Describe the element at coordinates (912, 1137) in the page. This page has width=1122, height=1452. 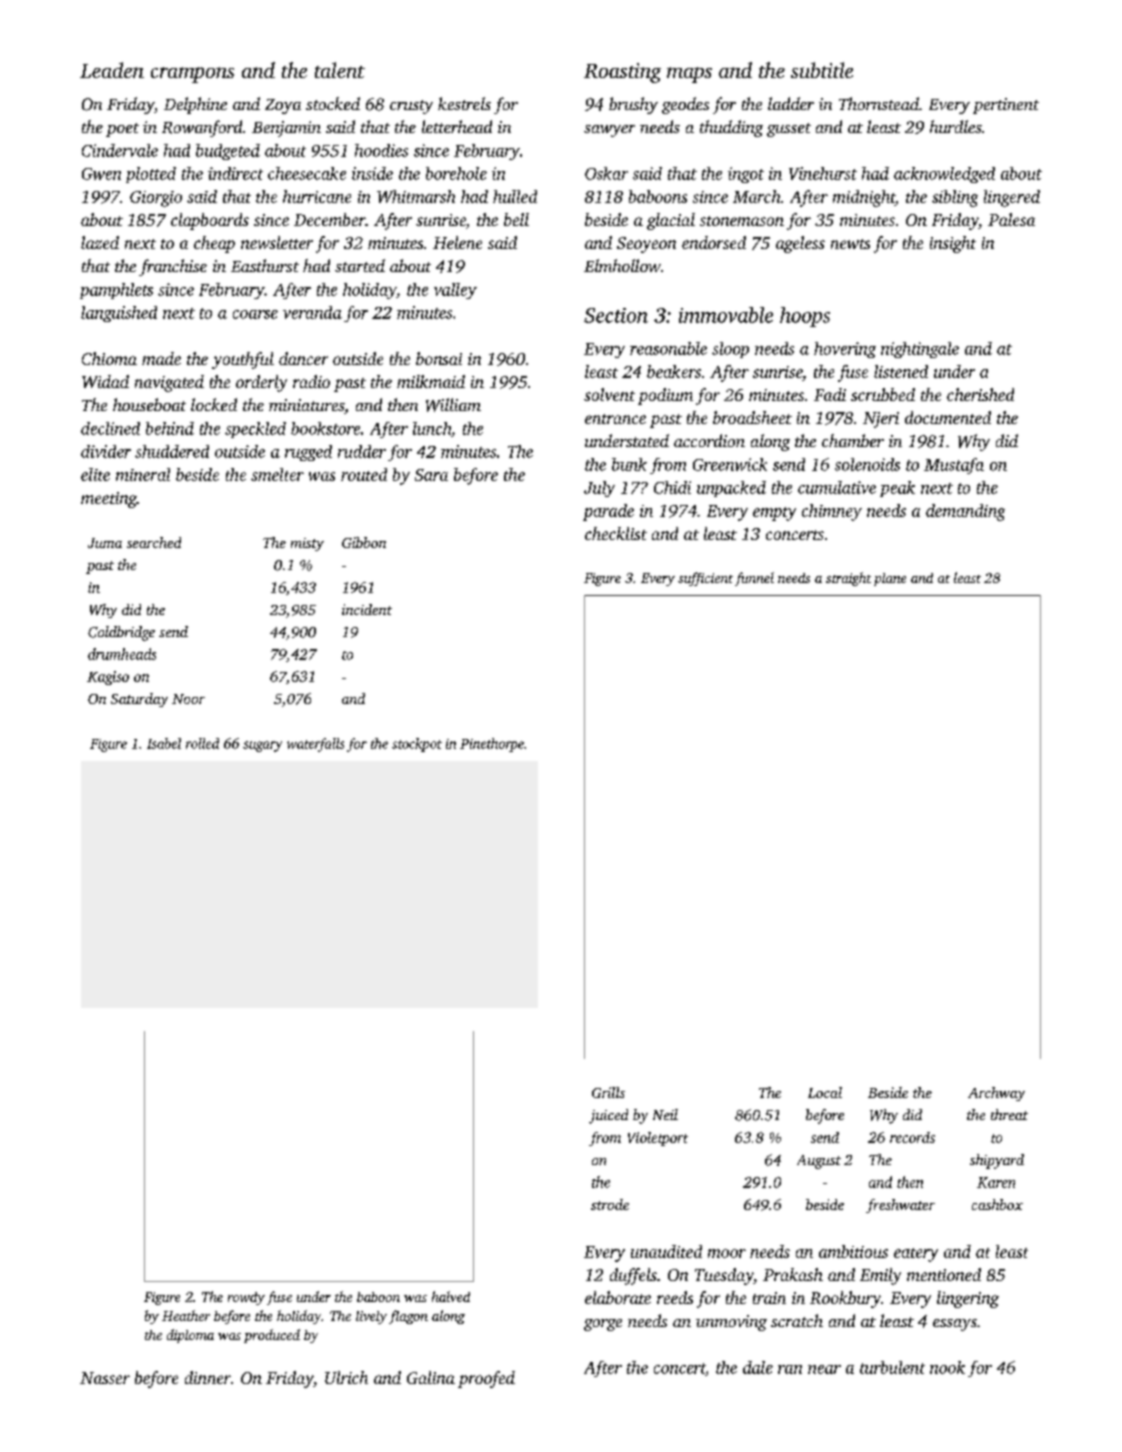
I see `records` at that location.
